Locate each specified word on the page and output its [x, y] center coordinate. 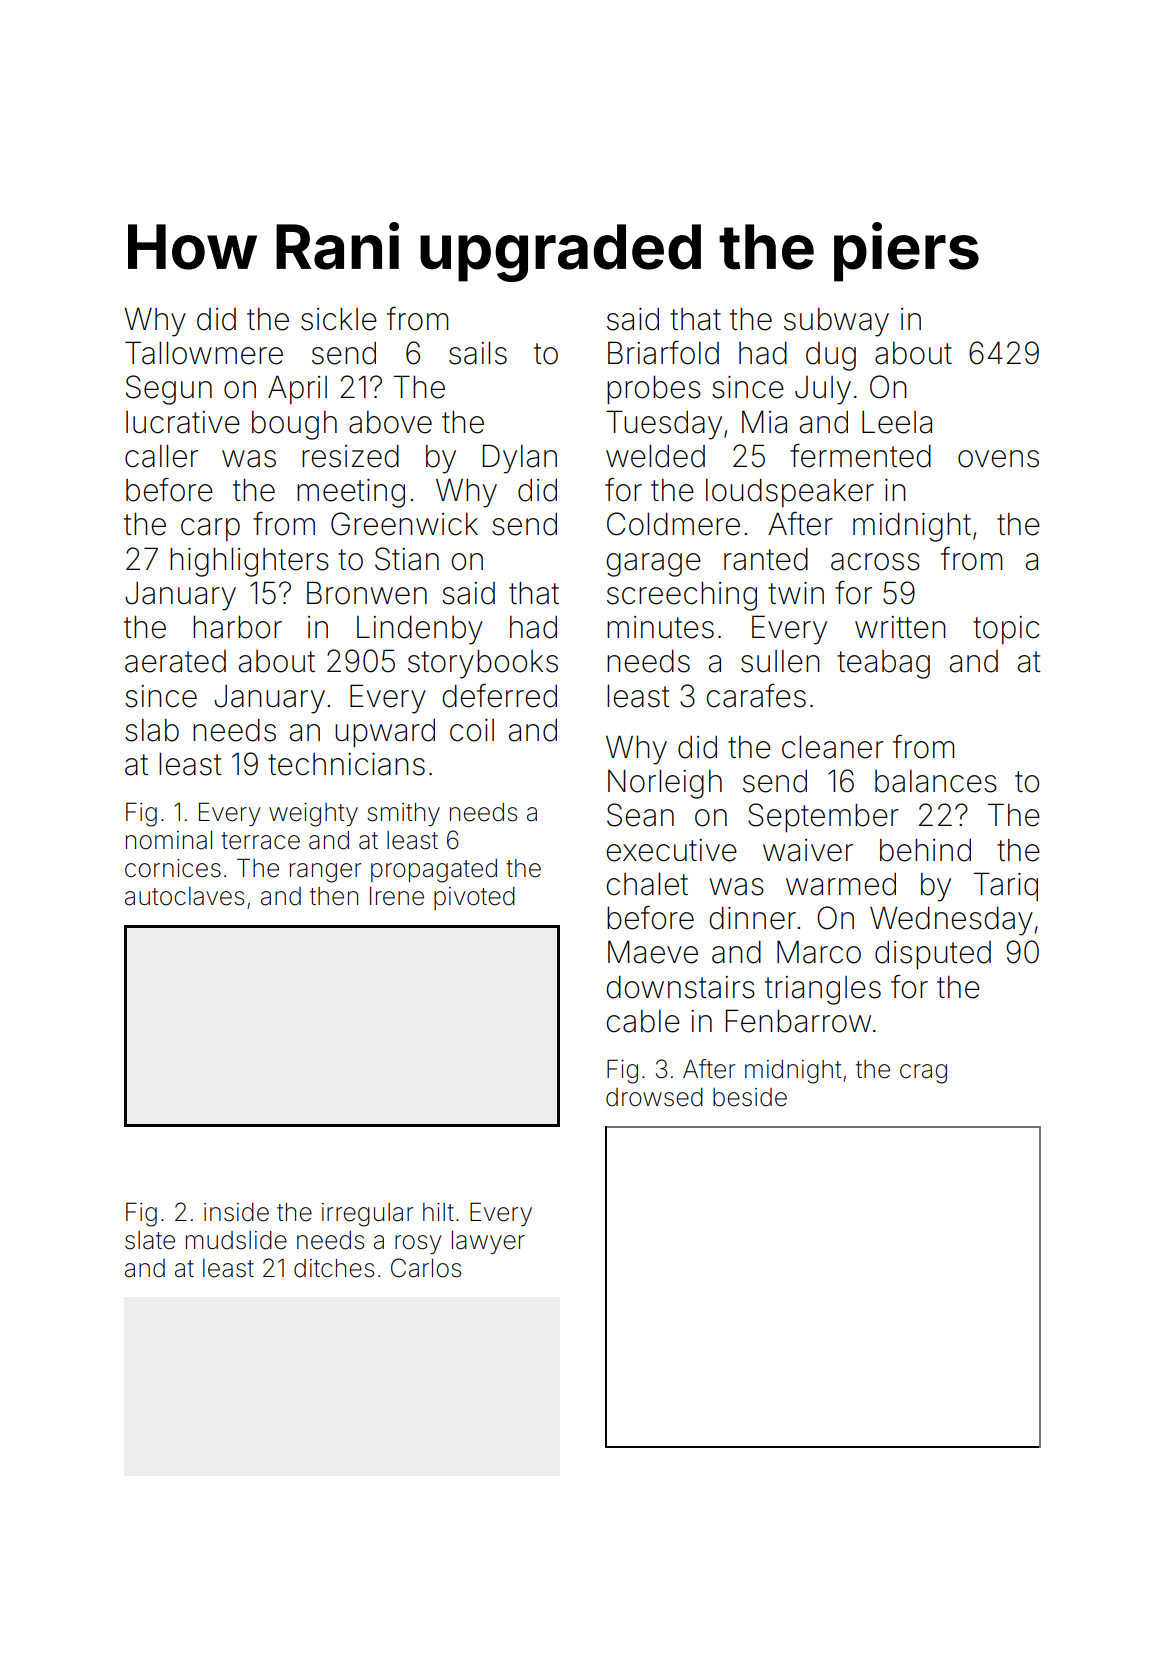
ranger [326, 873]
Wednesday [951, 921]
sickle [339, 319]
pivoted [474, 898]
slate [150, 1240]
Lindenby [420, 630]
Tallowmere [204, 353]
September [823, 817]
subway [836, 322]
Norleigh [665, 784]
